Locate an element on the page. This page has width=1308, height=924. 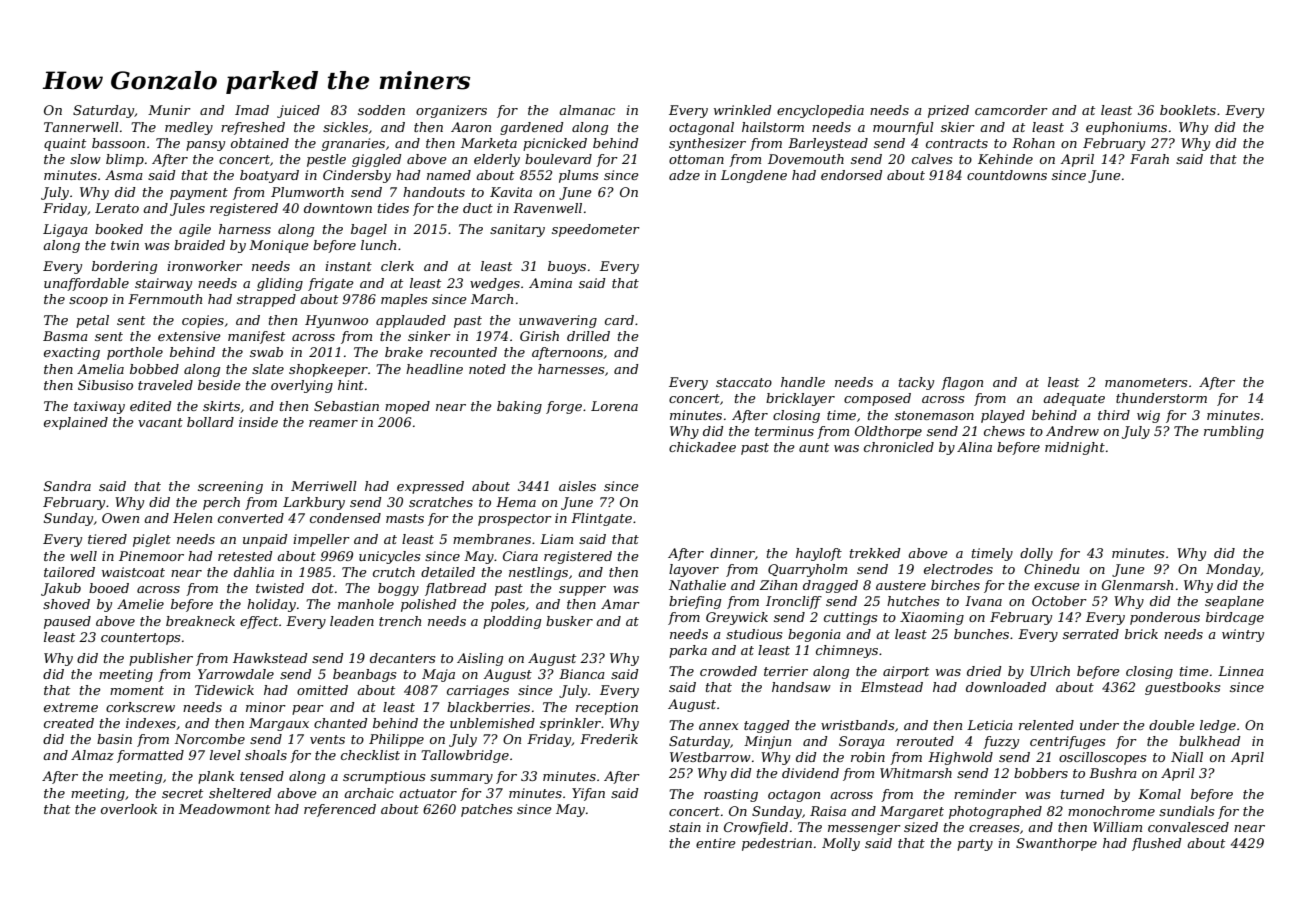
camcorder is located at coordinates (1011, 110).
